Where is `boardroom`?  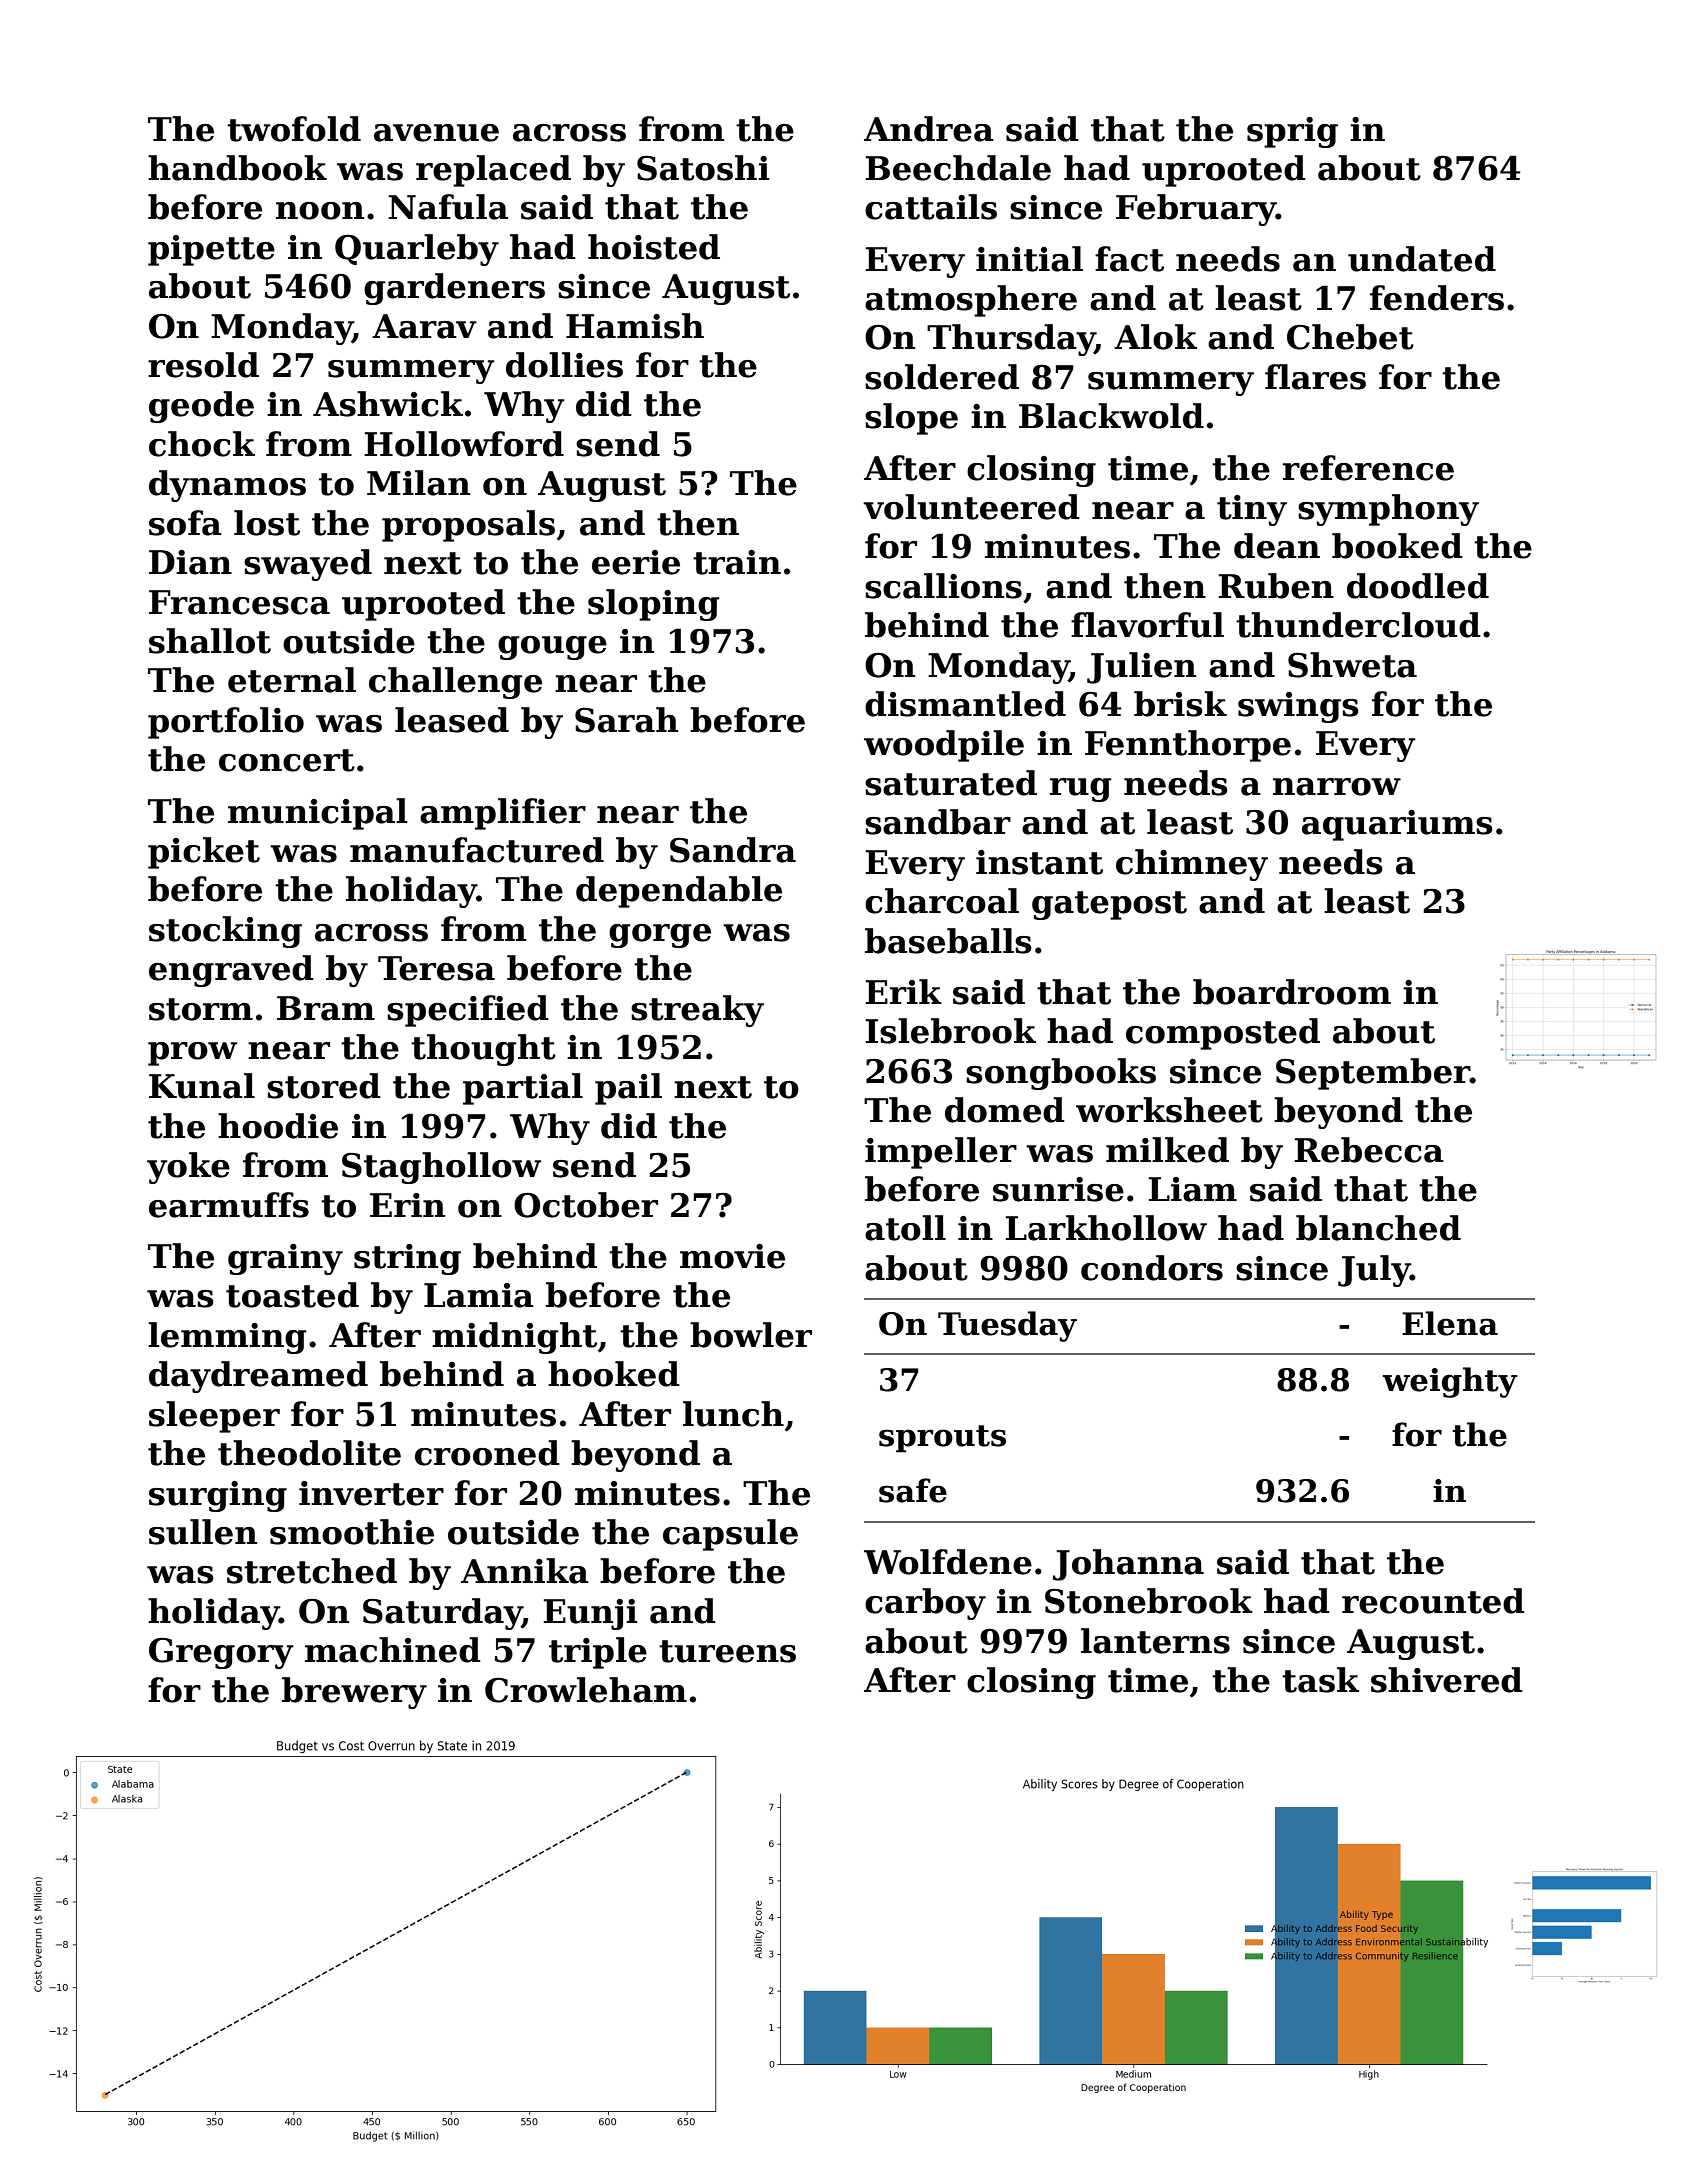
boardroom is located at coordinates (1292, 992).
